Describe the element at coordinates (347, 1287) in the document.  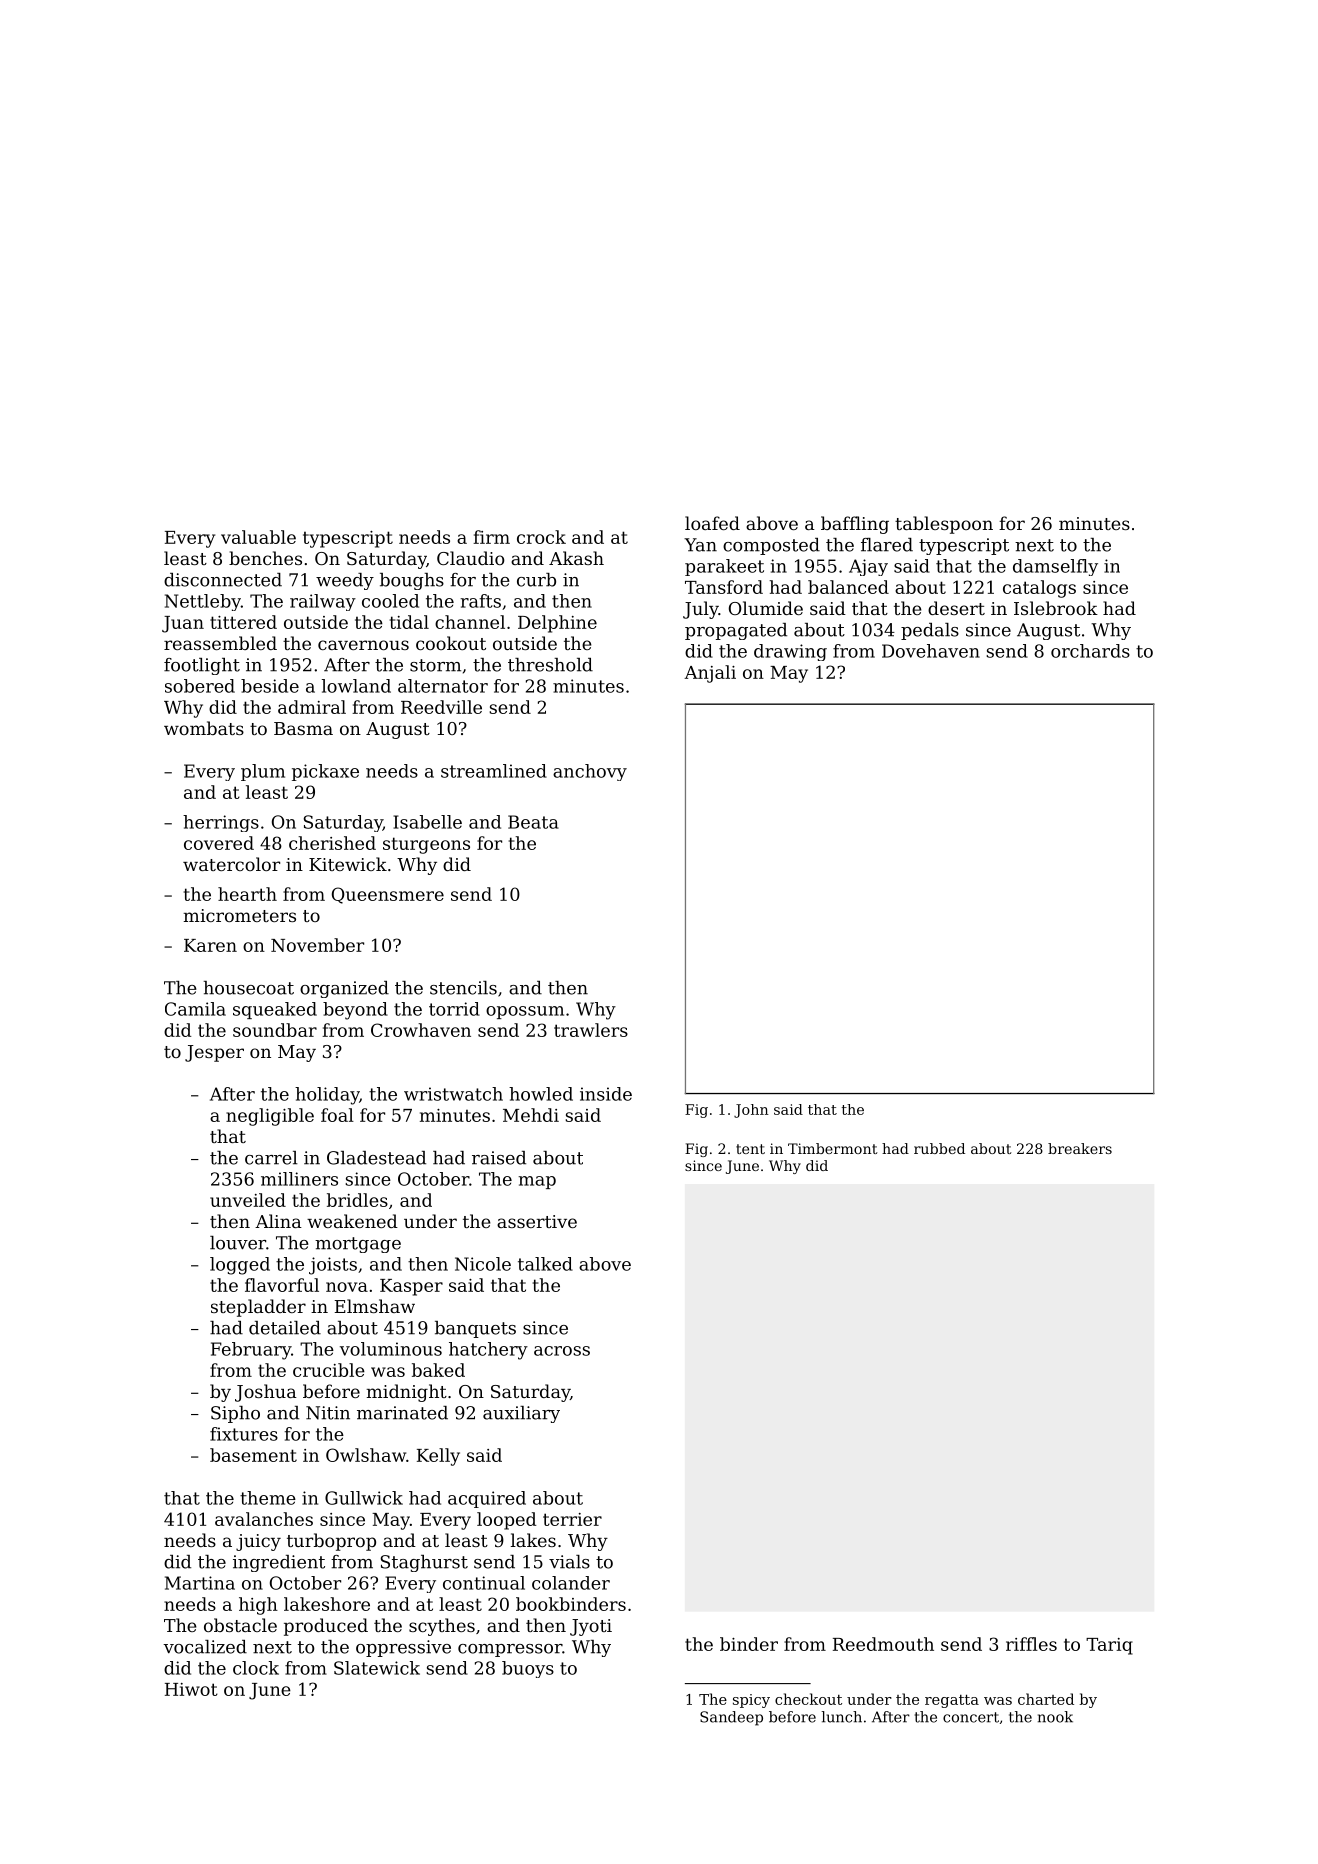
I see `nova` at that location.
